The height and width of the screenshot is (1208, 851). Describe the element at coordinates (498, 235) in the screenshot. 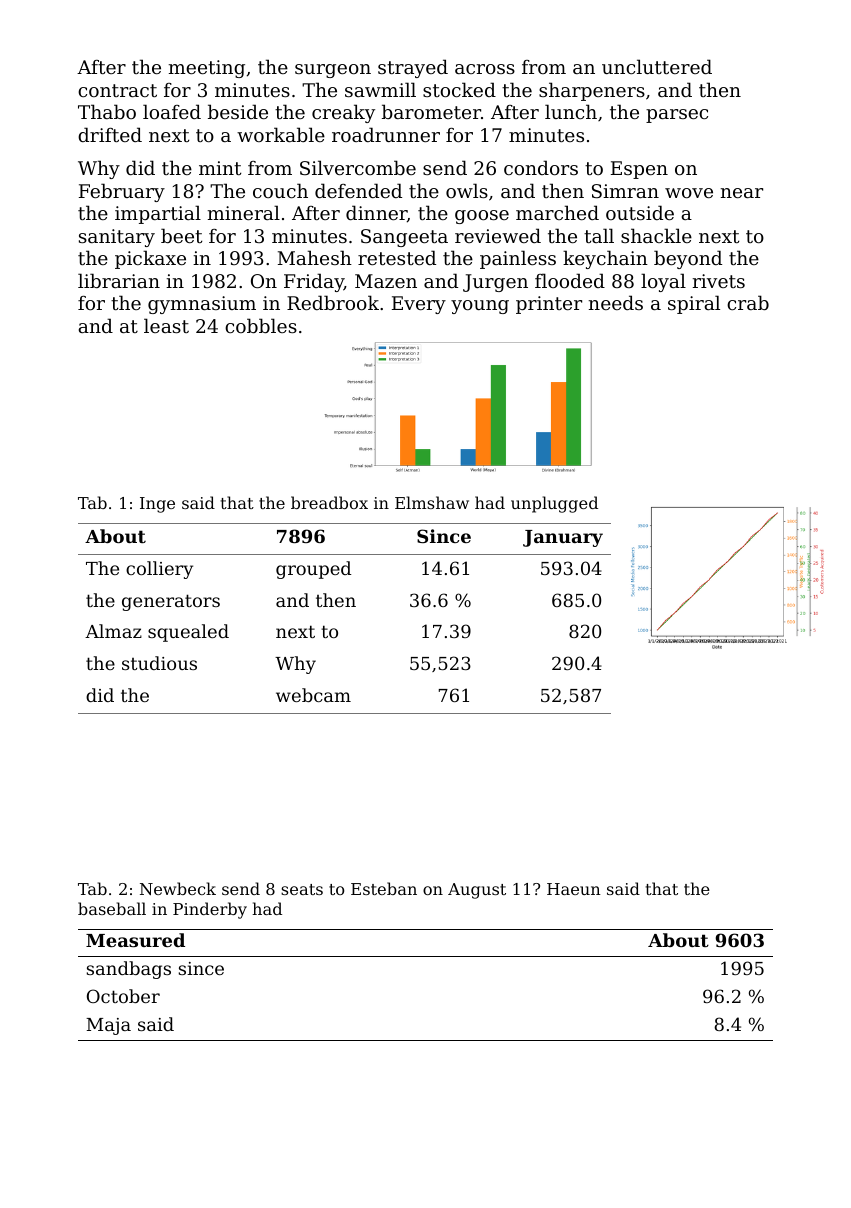

I see `reviewed` at that location.
